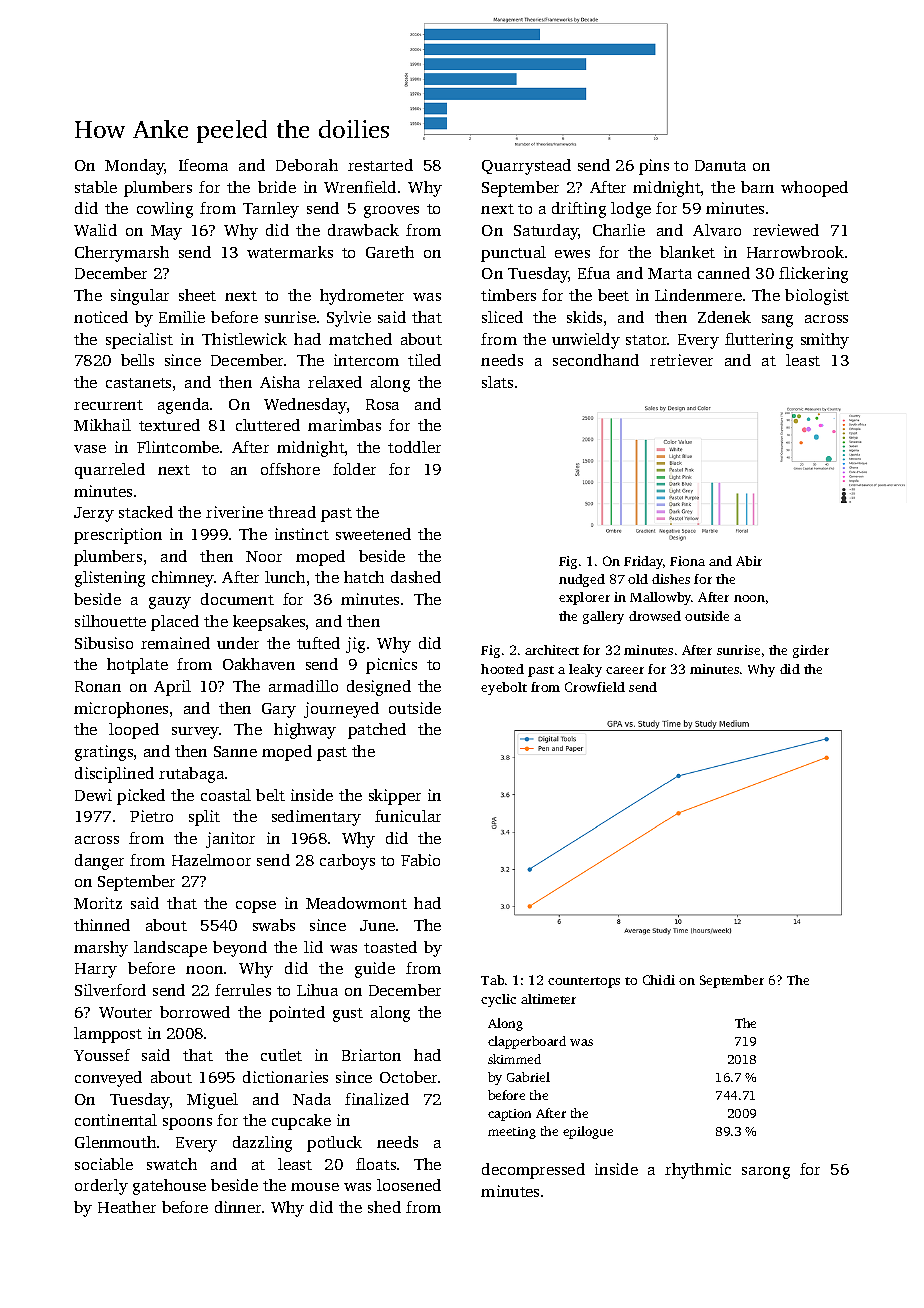 The image size is (924, 1308). I want to click on sweetened, so click(373, 534).
